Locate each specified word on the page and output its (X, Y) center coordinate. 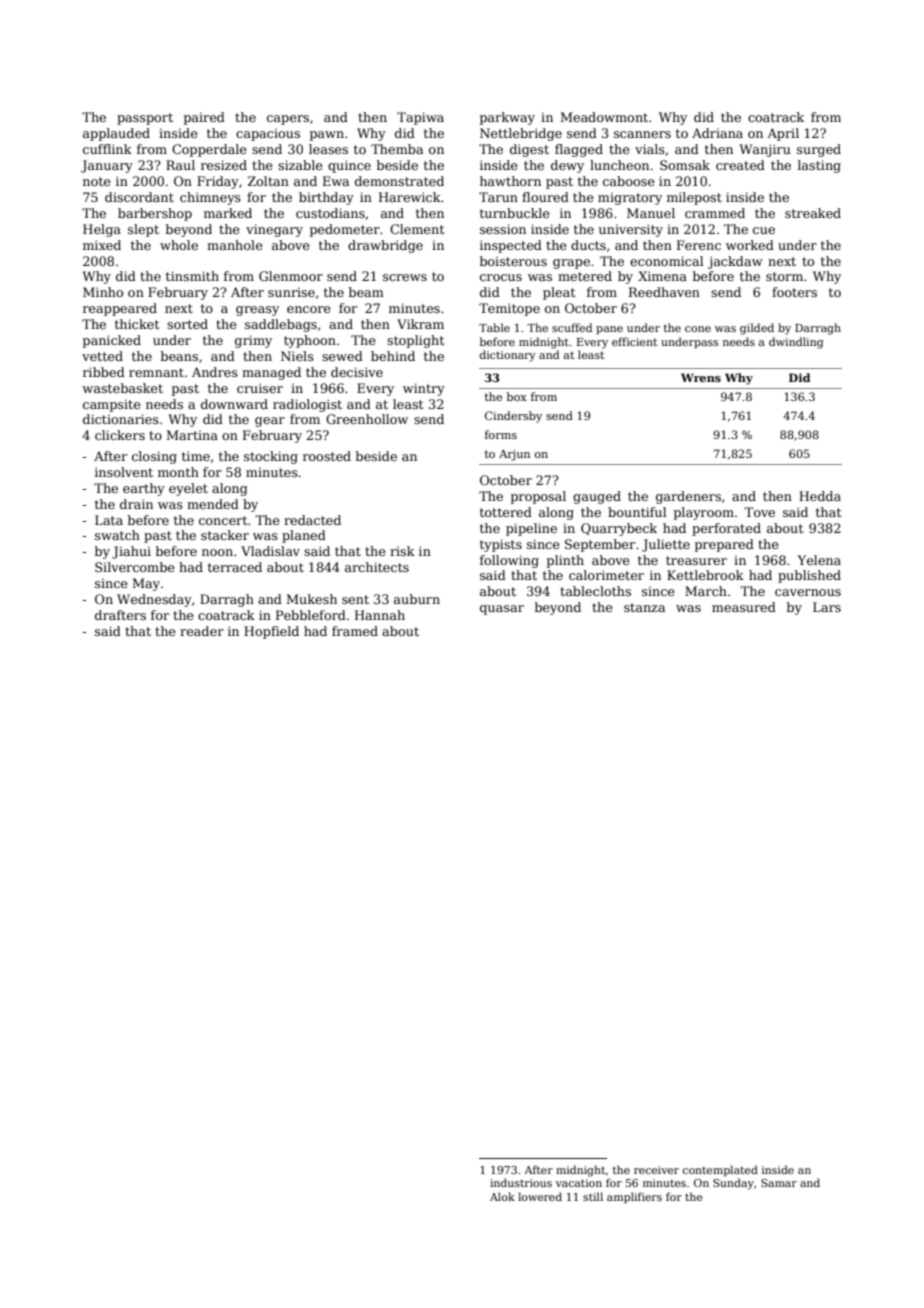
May (146, 584)
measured (744, 607)
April (783, 134)
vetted (102, 356)
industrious (521, 1182)
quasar (502, 610)
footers (794, 292)
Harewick (410, 197)
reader (202, 631)
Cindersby (513, 417)
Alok (502, 1196)
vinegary (274, 230)
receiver (656, 1170)
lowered (540, 1196)
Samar (779, 1183)
